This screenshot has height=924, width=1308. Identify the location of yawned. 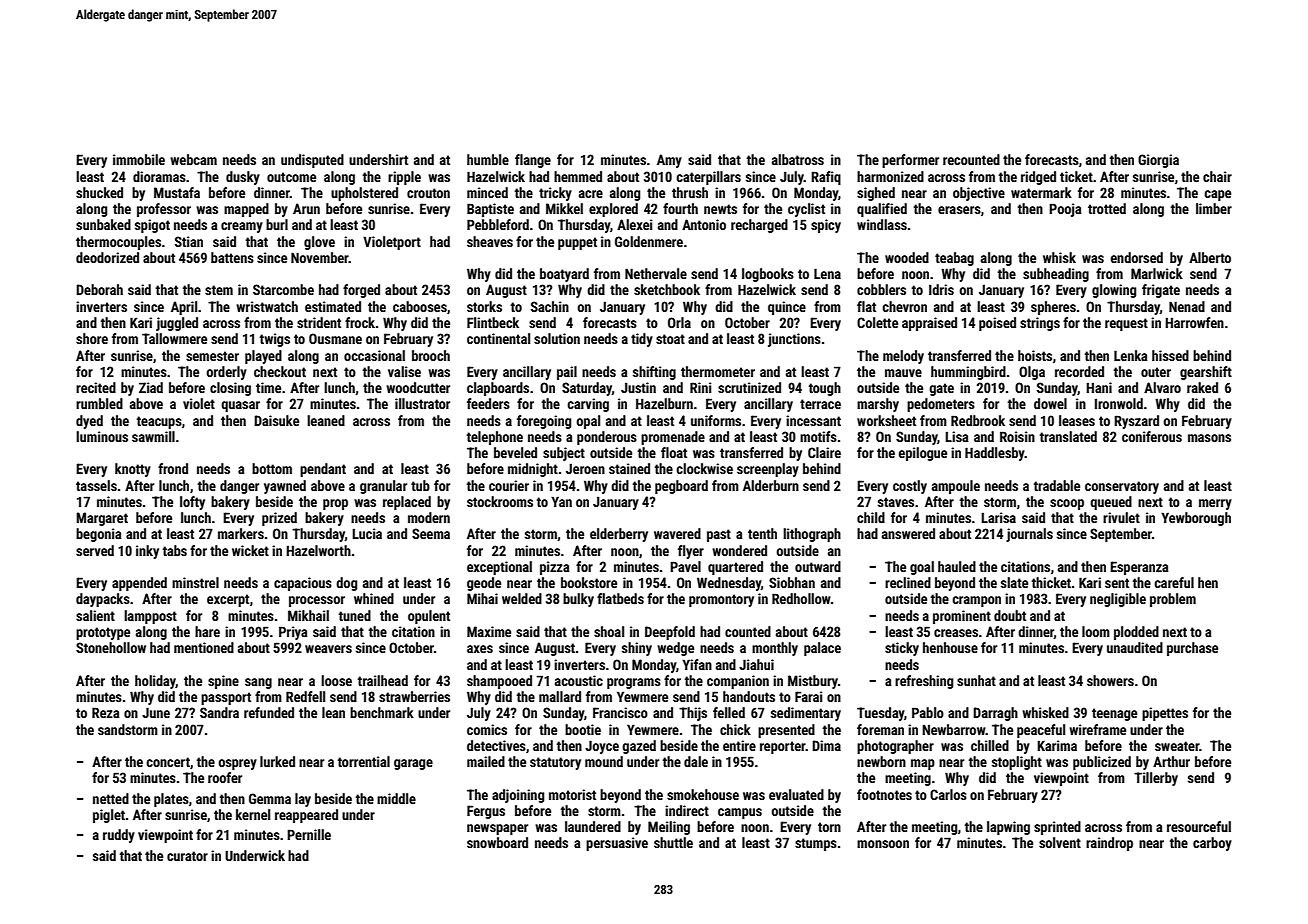
(285, 487).
